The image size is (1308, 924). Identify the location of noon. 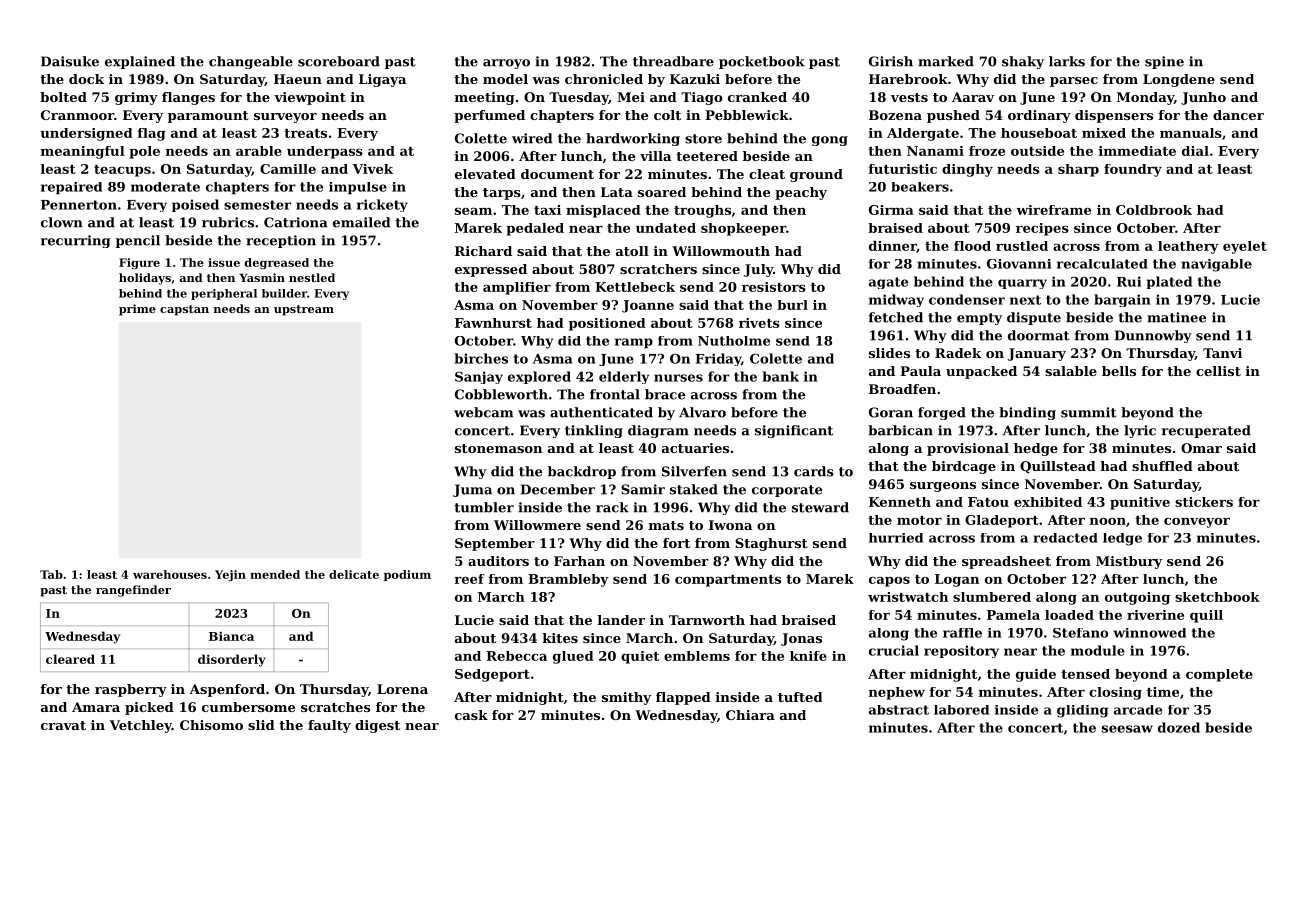
(1108, 521).
